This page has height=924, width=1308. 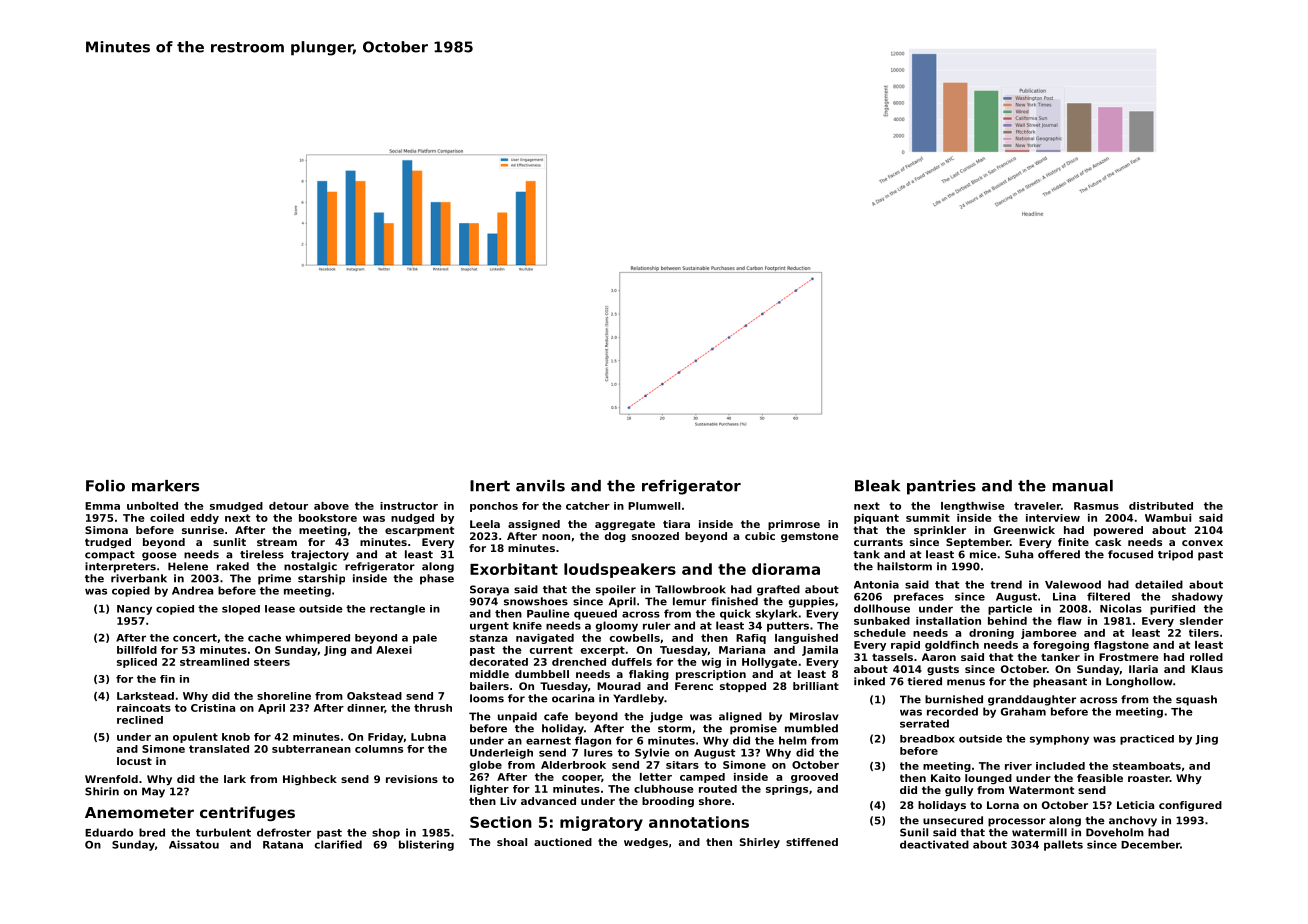 What do you see at coordinates (778, 590) in the page?
I see `grafted` at bounding box center [778, 590].
